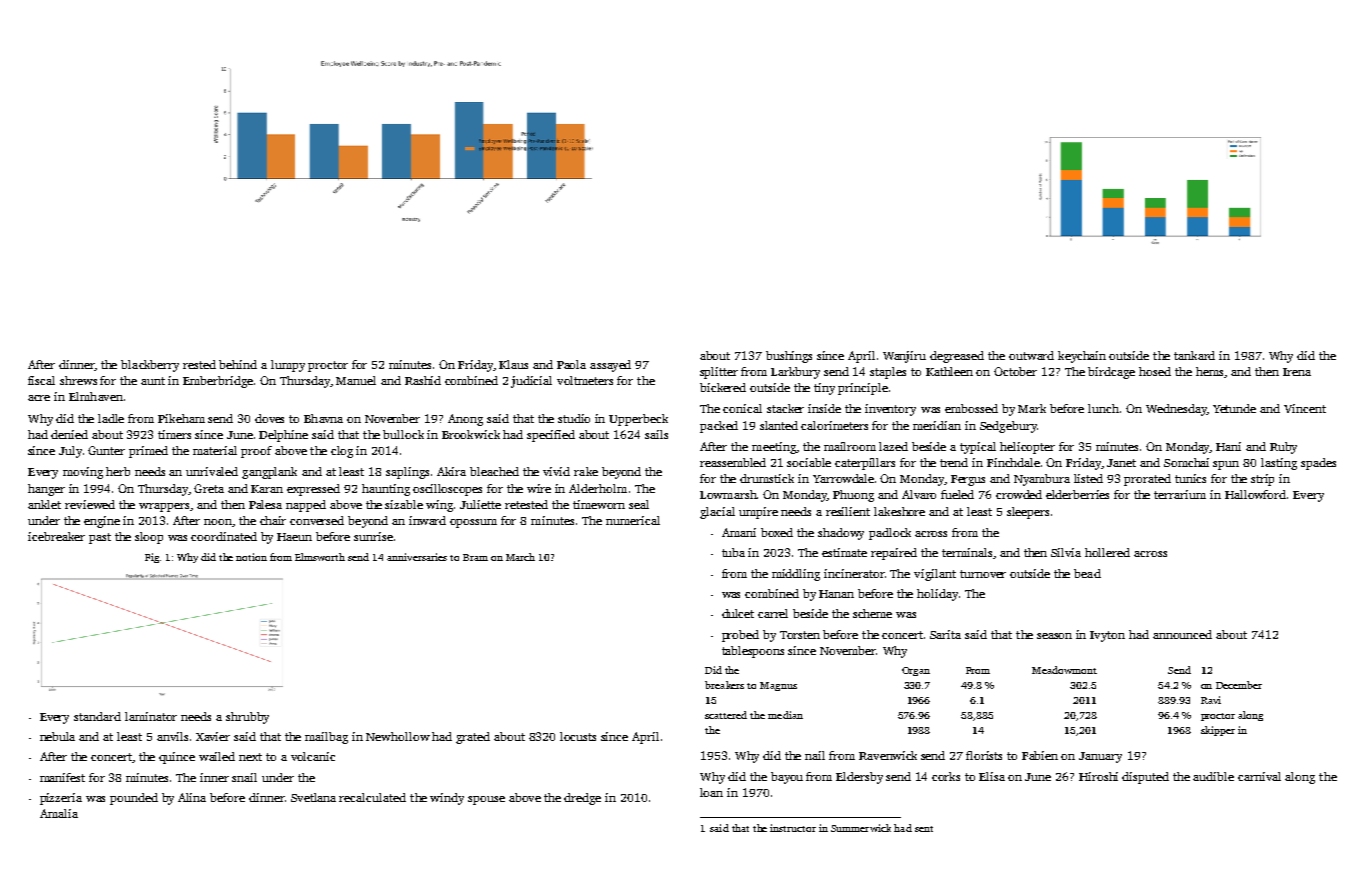  Describe the element at coordinates (238, 364) in the screenshot. I see `behind` at that location.
